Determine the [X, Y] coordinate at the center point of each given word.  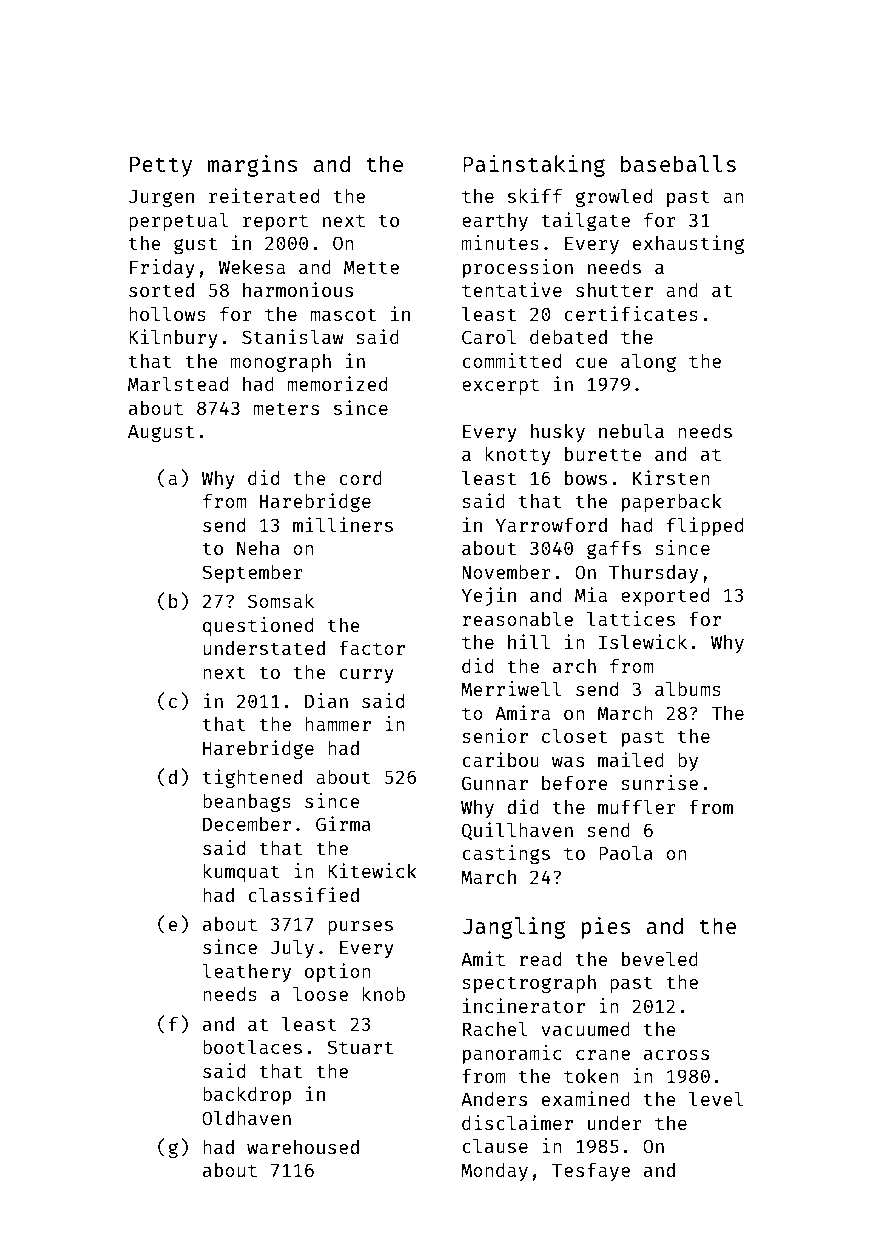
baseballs [678, 163]
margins [252, 166]
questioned [258, 626]
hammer [338, 724]
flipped [705, 526]
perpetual [178, 221]
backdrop [247, 1096]
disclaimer [517, 1122]
